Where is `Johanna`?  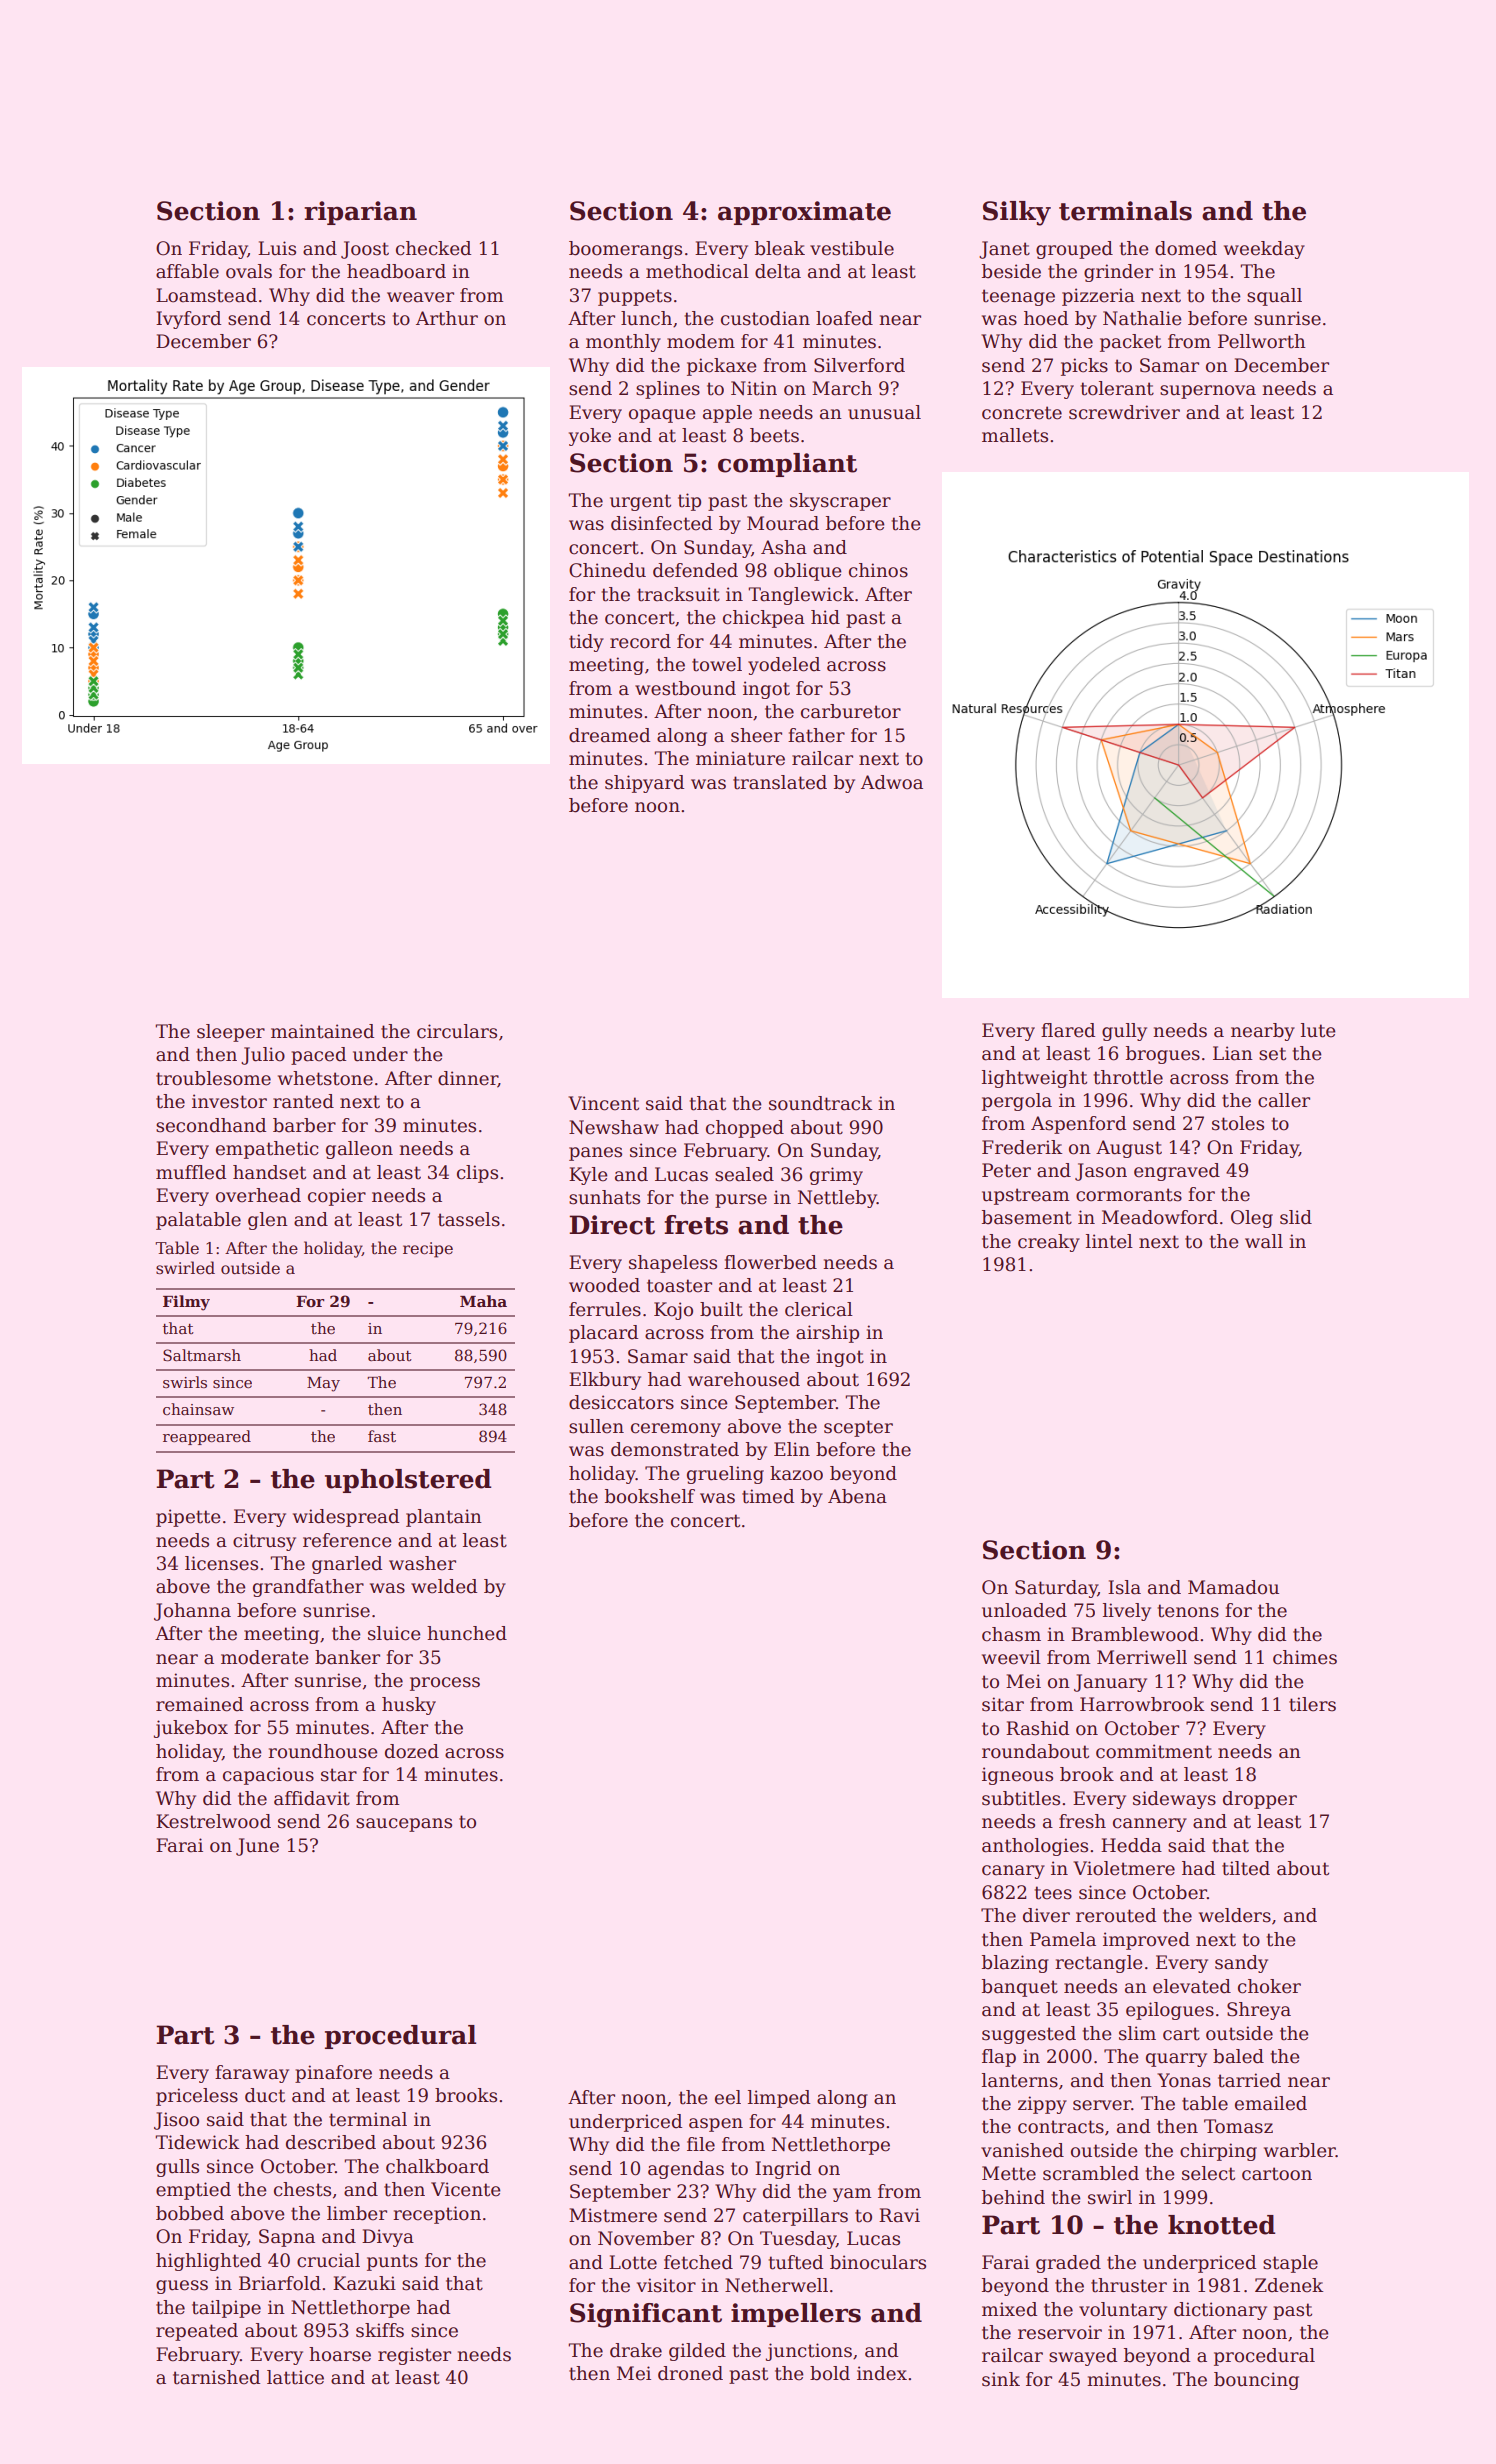 Johanna is located at coordinates (192, 1612).
